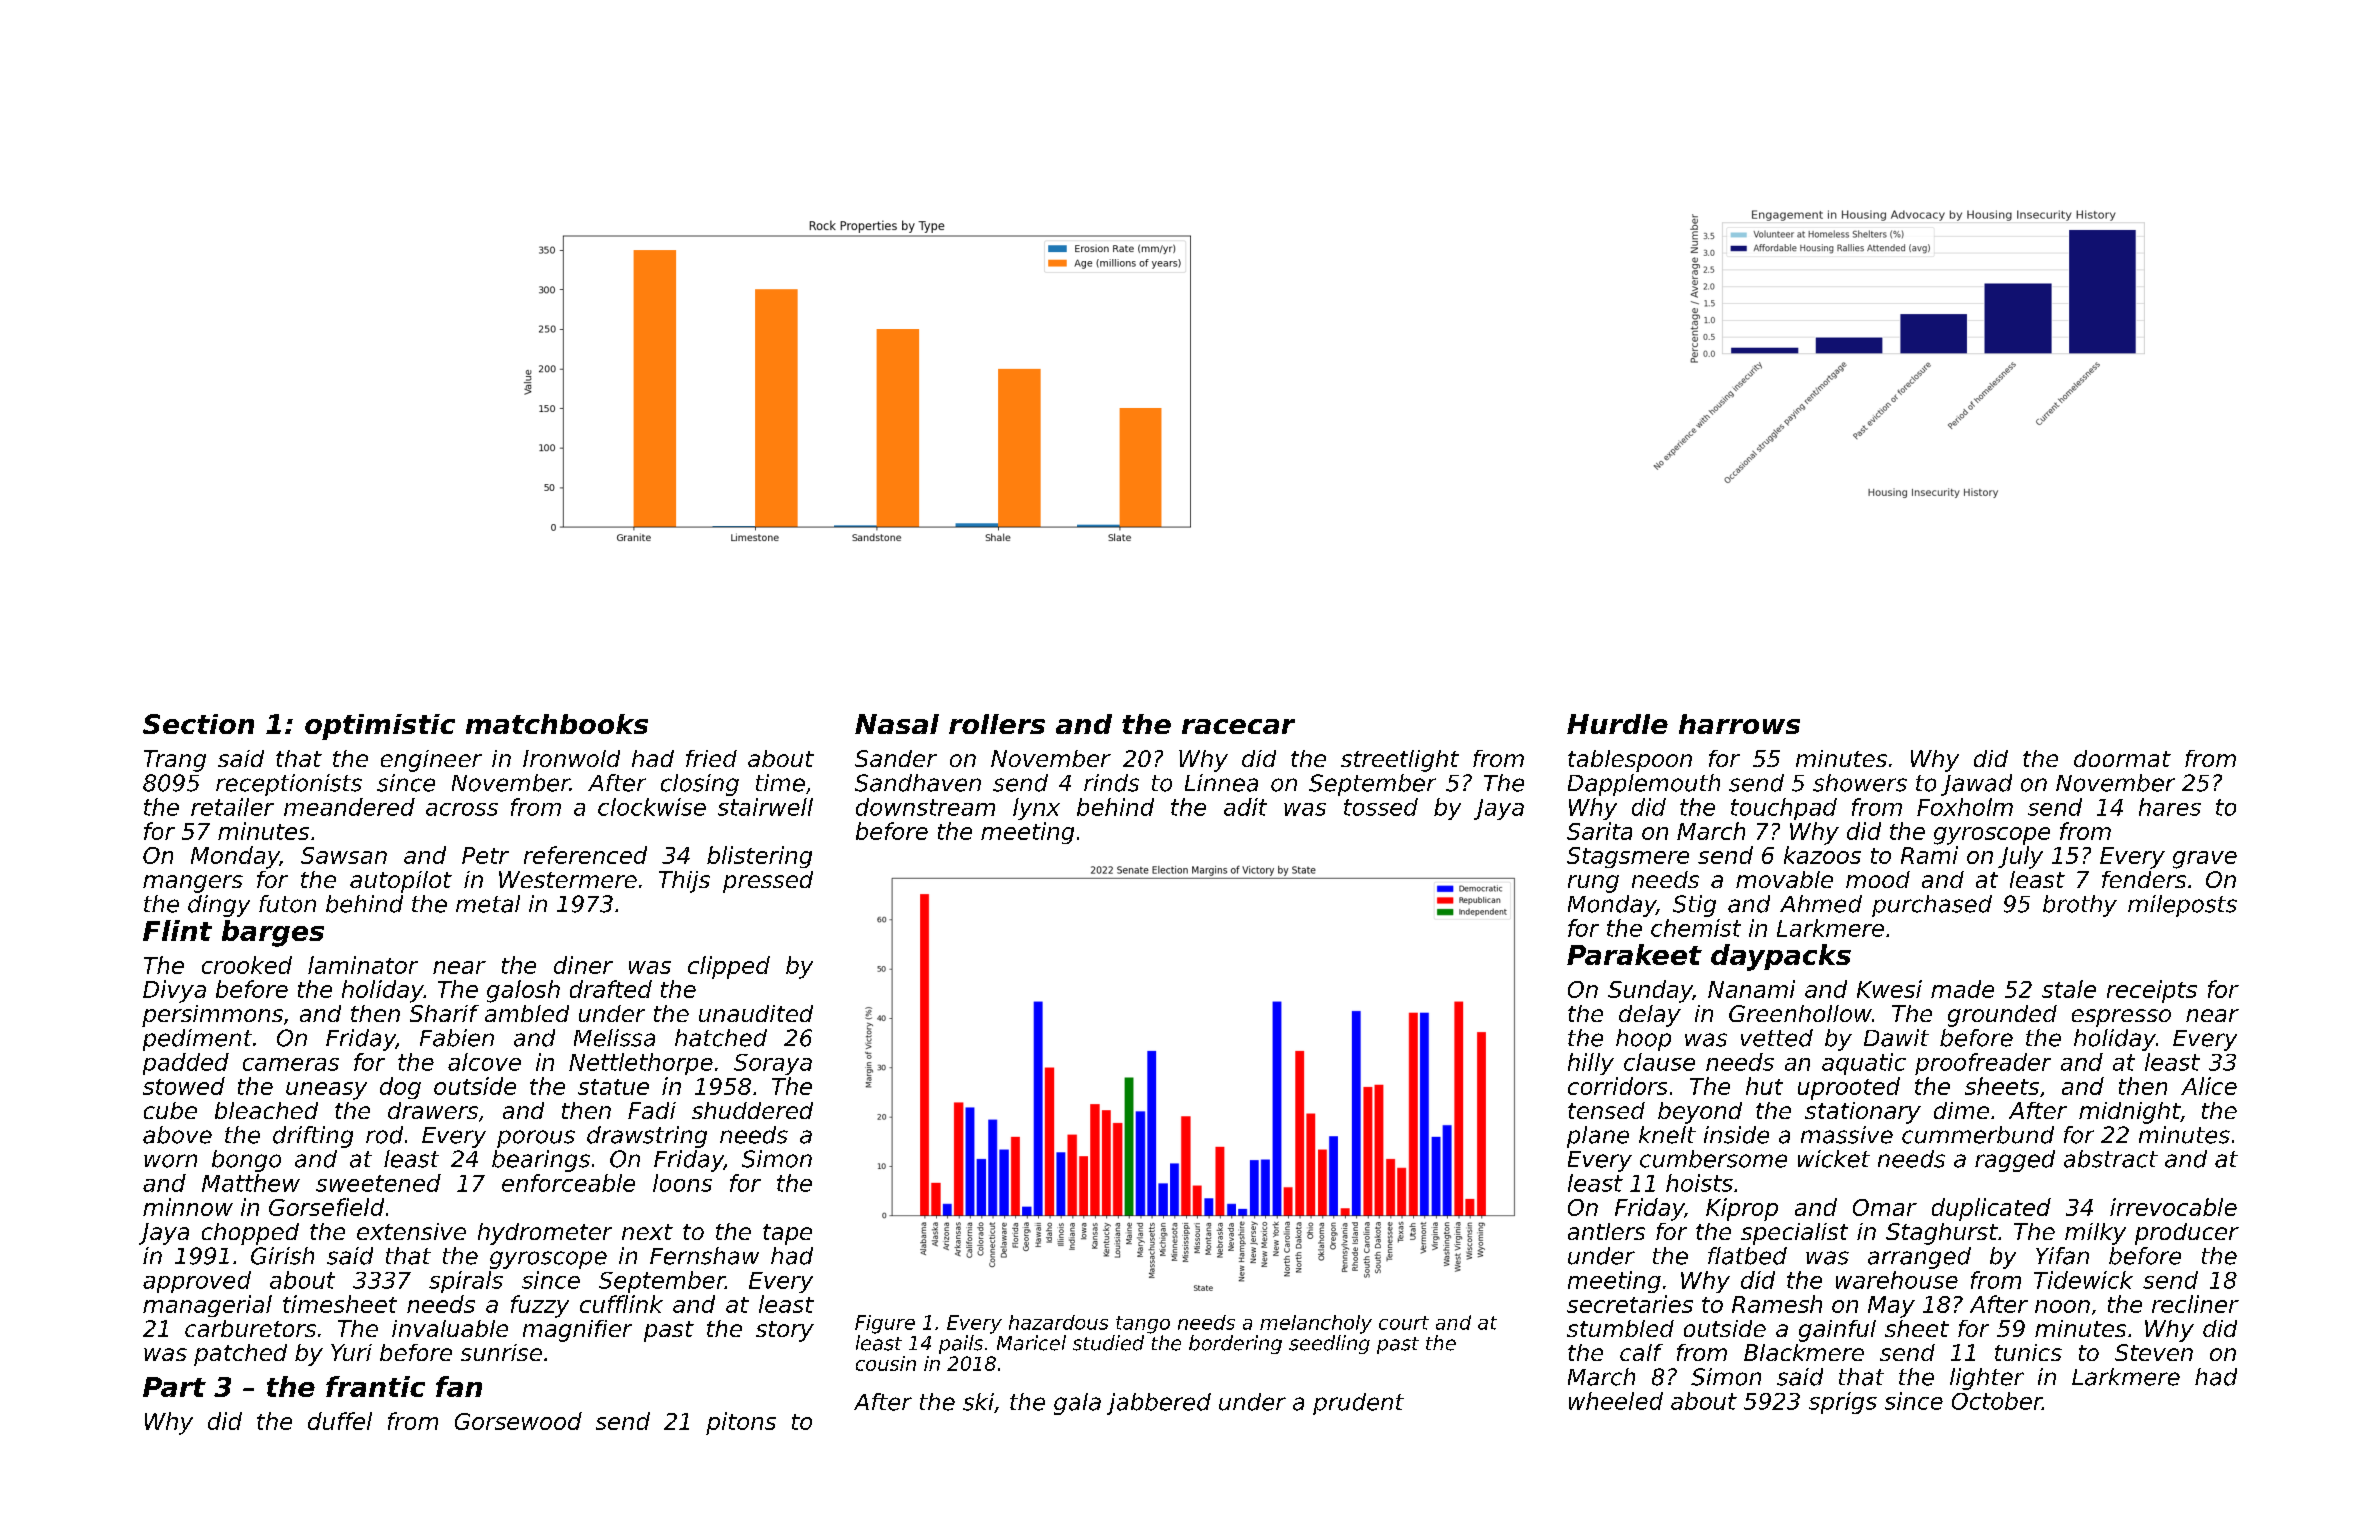 The height and width of the screenshot is (1540, 2380). Describe the element at coordinates (1987, 1379) in the screenshot. I see `lighter` at that location.
